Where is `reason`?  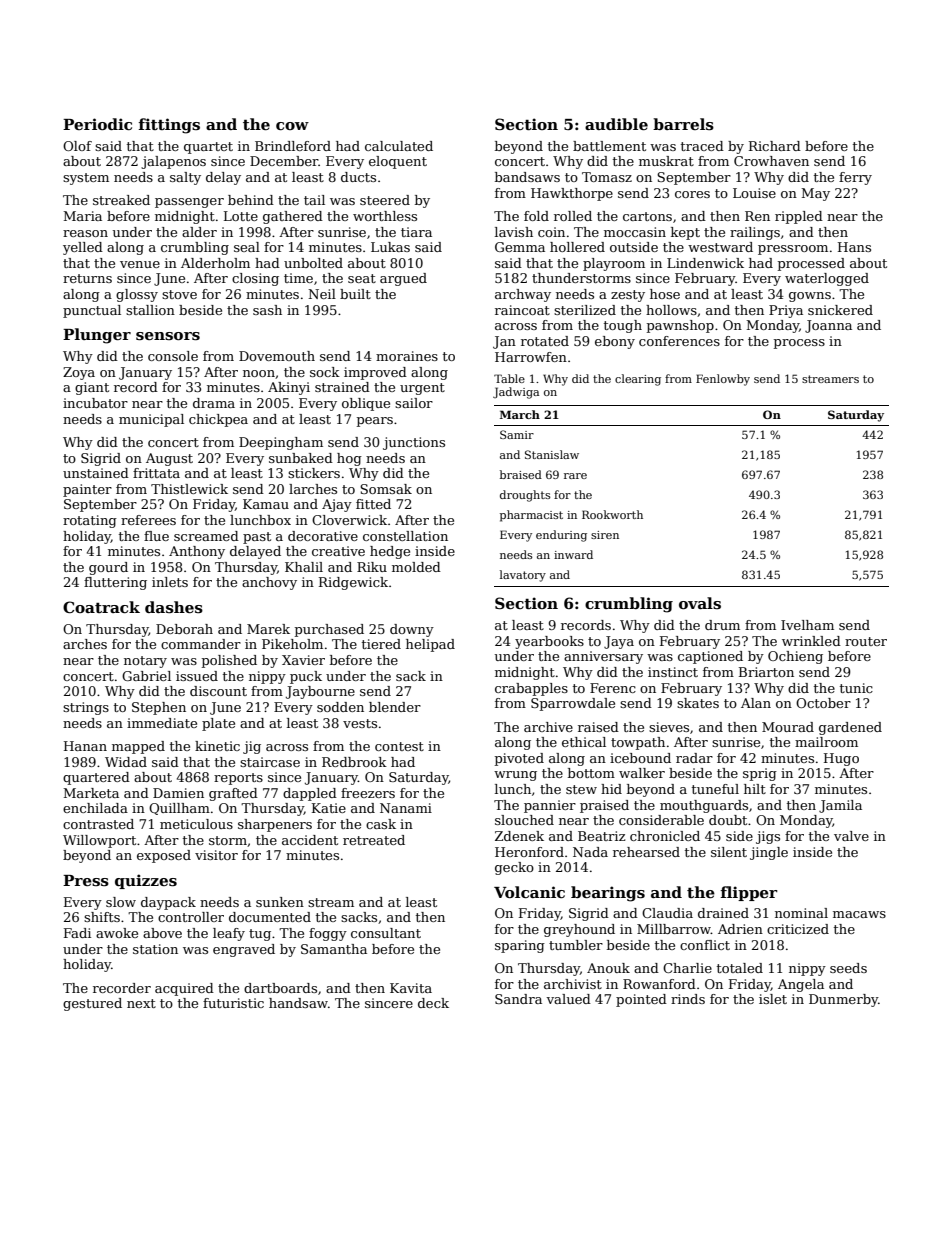
reason is located at coordinates (85, 233).
